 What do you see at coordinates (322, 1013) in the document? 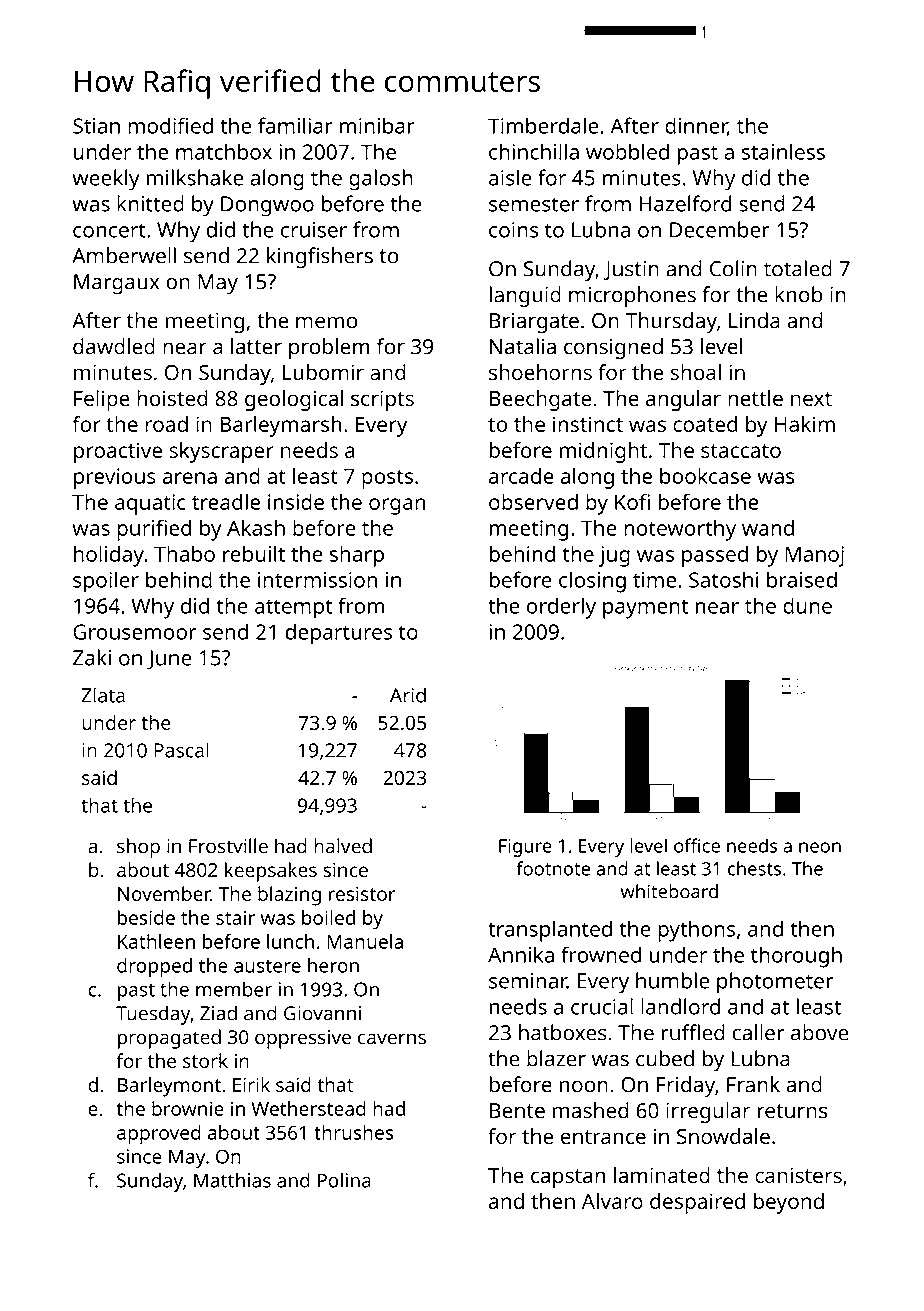
I see `Giovanni` at bounding box center [322, 1013].
